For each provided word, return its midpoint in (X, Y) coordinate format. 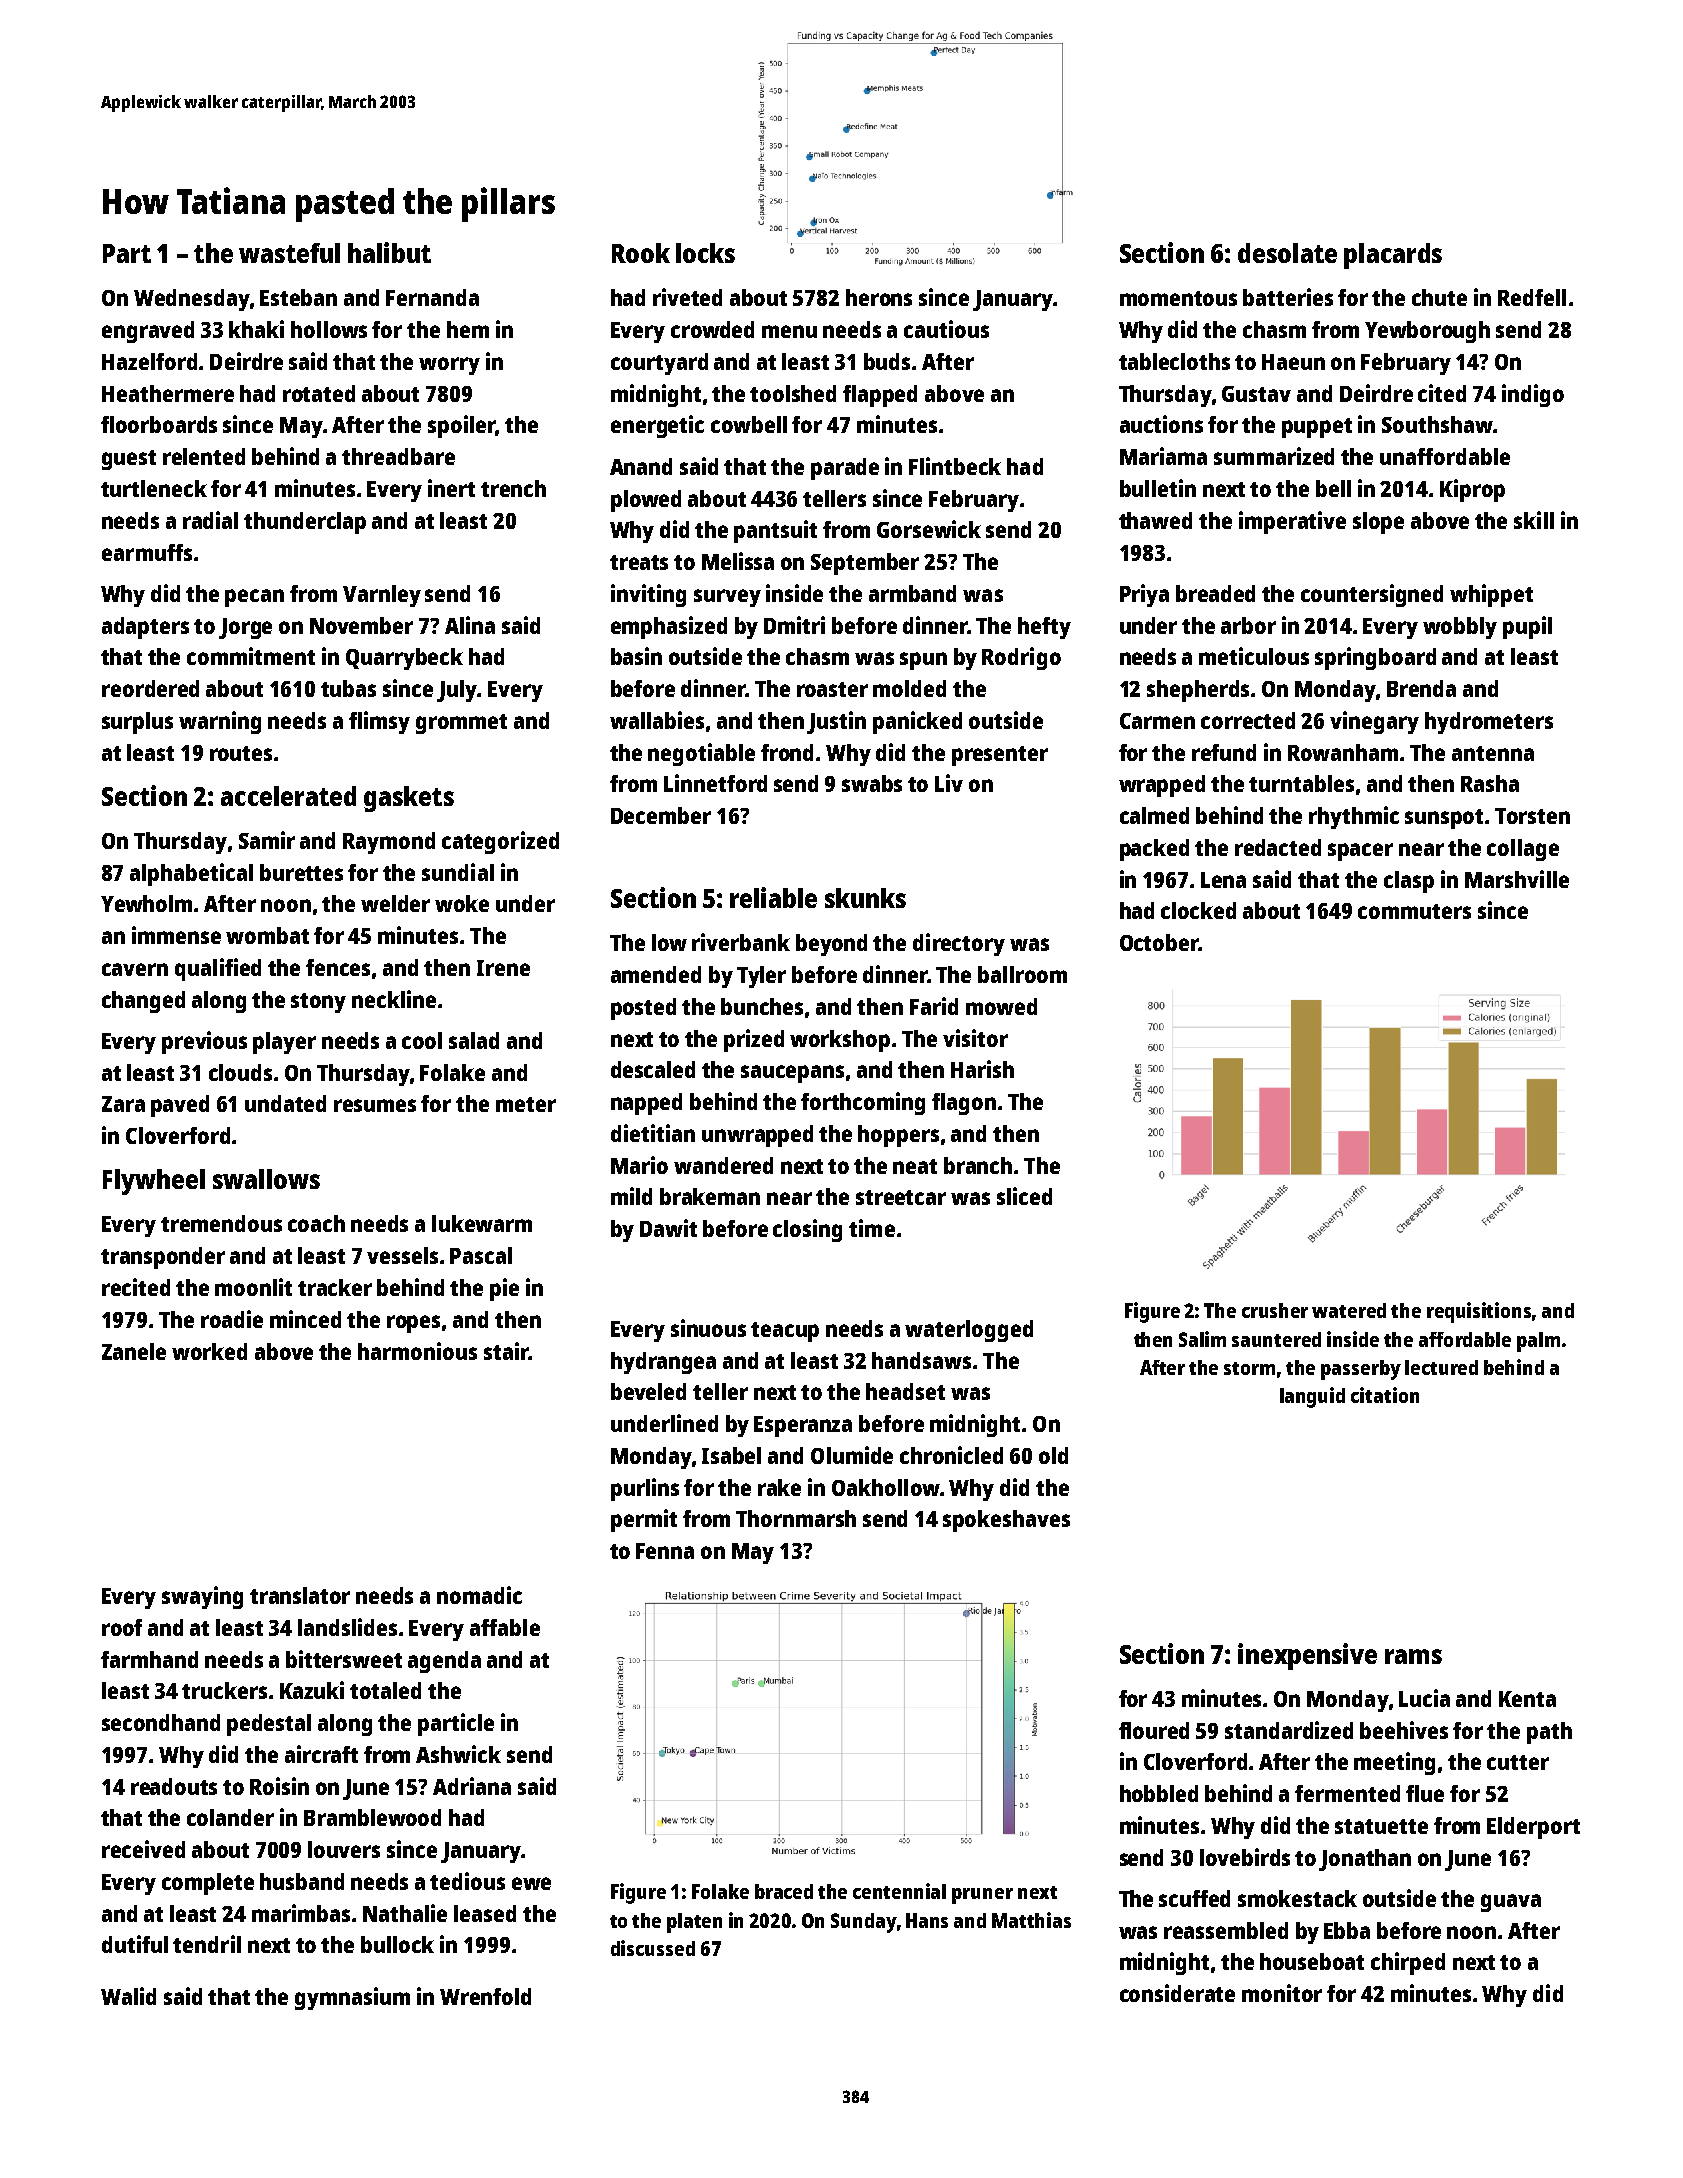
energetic (657, 426)
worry (449, 366)
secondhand (161, 1722)
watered (1349, 1310)
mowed (1001, 1006)
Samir (267, 840)
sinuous (708, 1328)
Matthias (1031, 1920)
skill (1534, 520)
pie (504, 1289)
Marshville (1517, 879)
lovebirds (1245, 1857)
